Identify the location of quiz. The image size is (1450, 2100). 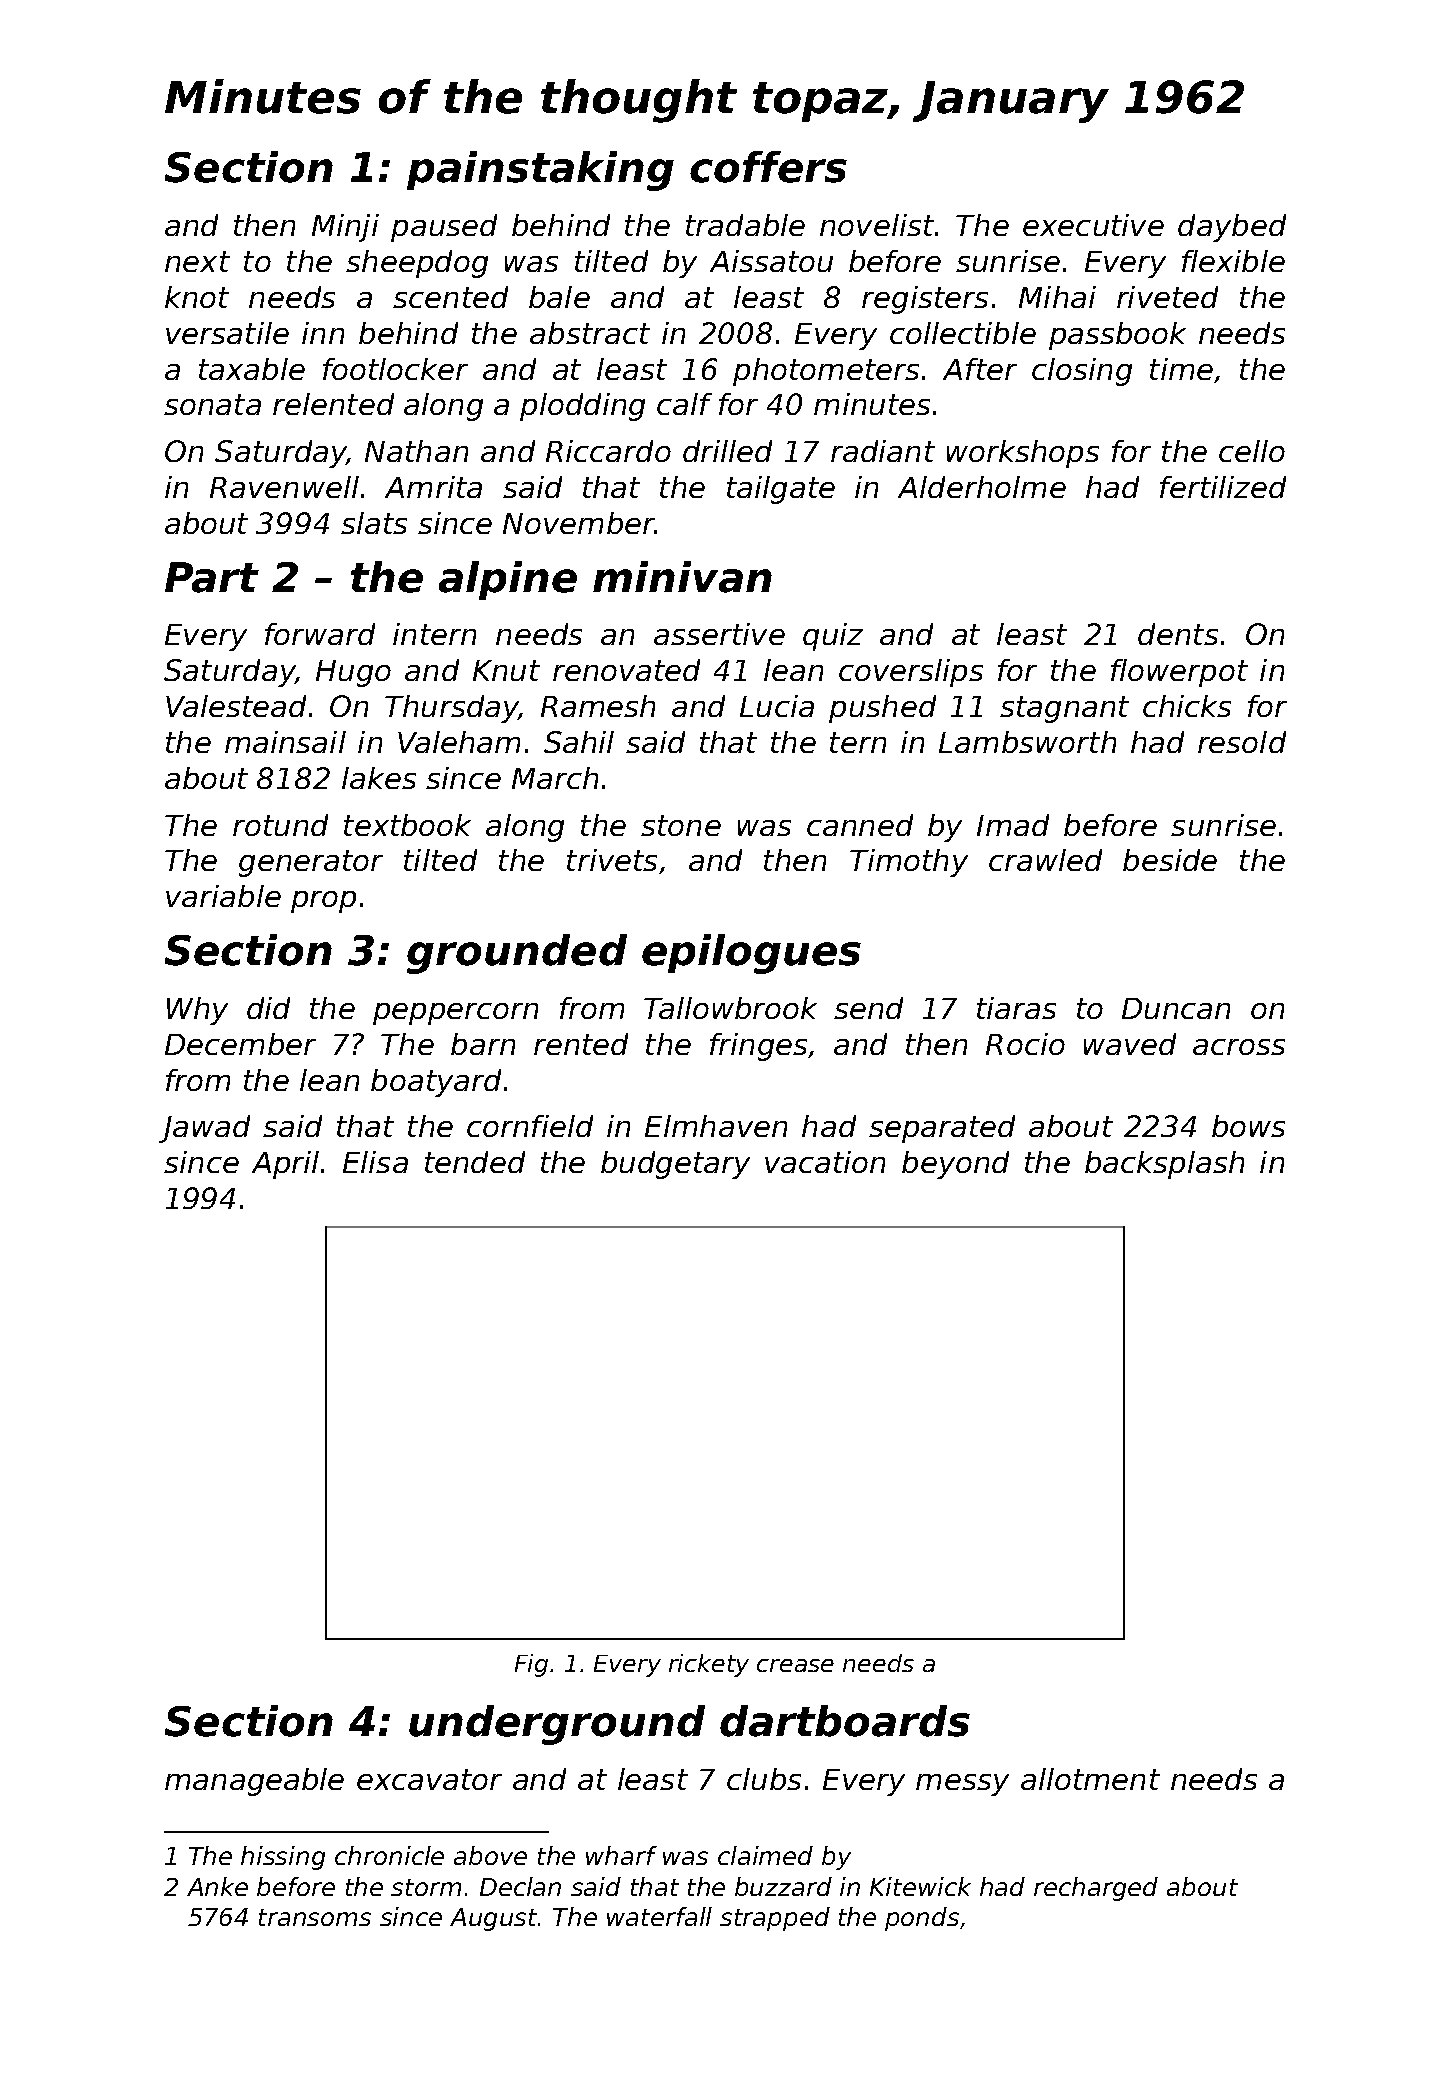
(833, 637).
